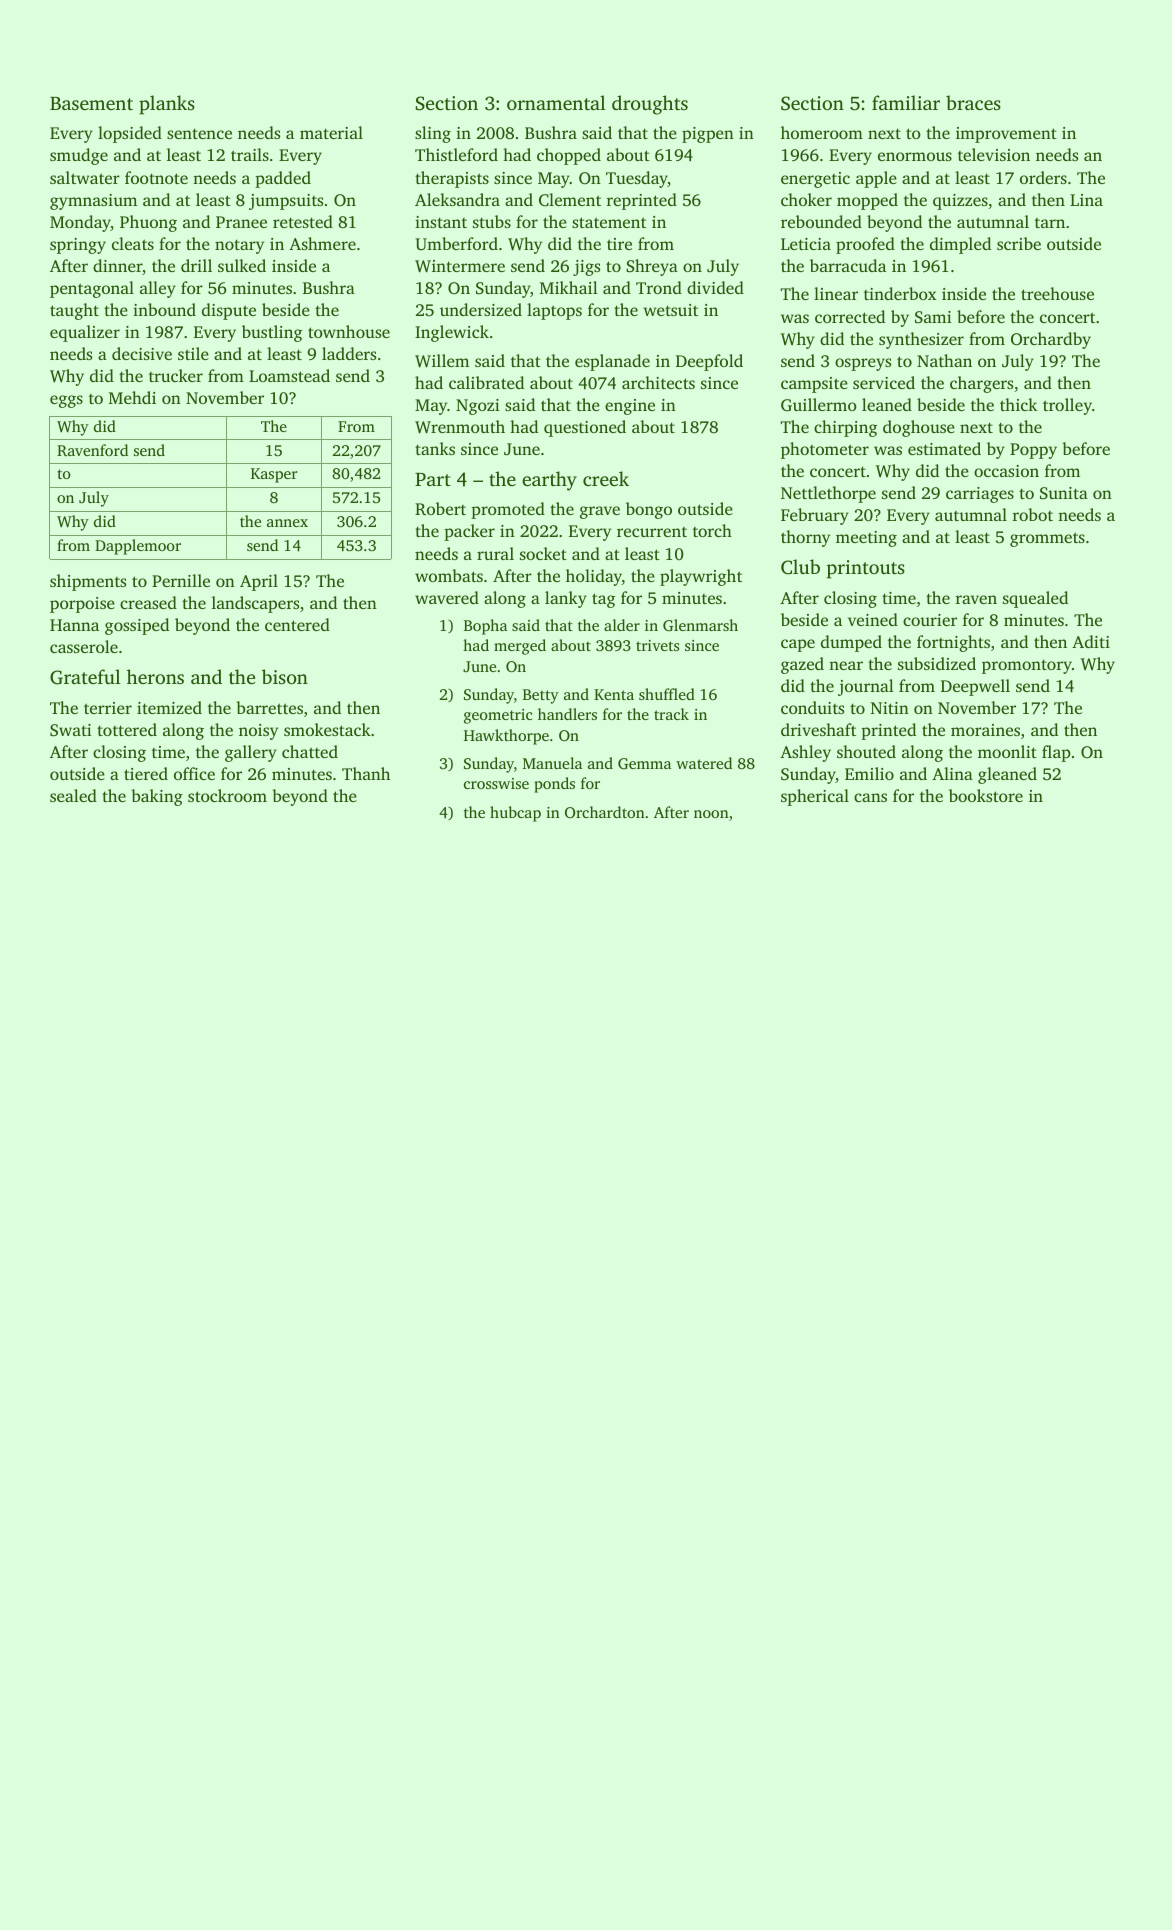 Image resolution: width=1172 pixels, height=1930 pixels. What do you see at coordinates (1047, 539) in the document?
I see `grommets` at bounding box center [1047, 539].
